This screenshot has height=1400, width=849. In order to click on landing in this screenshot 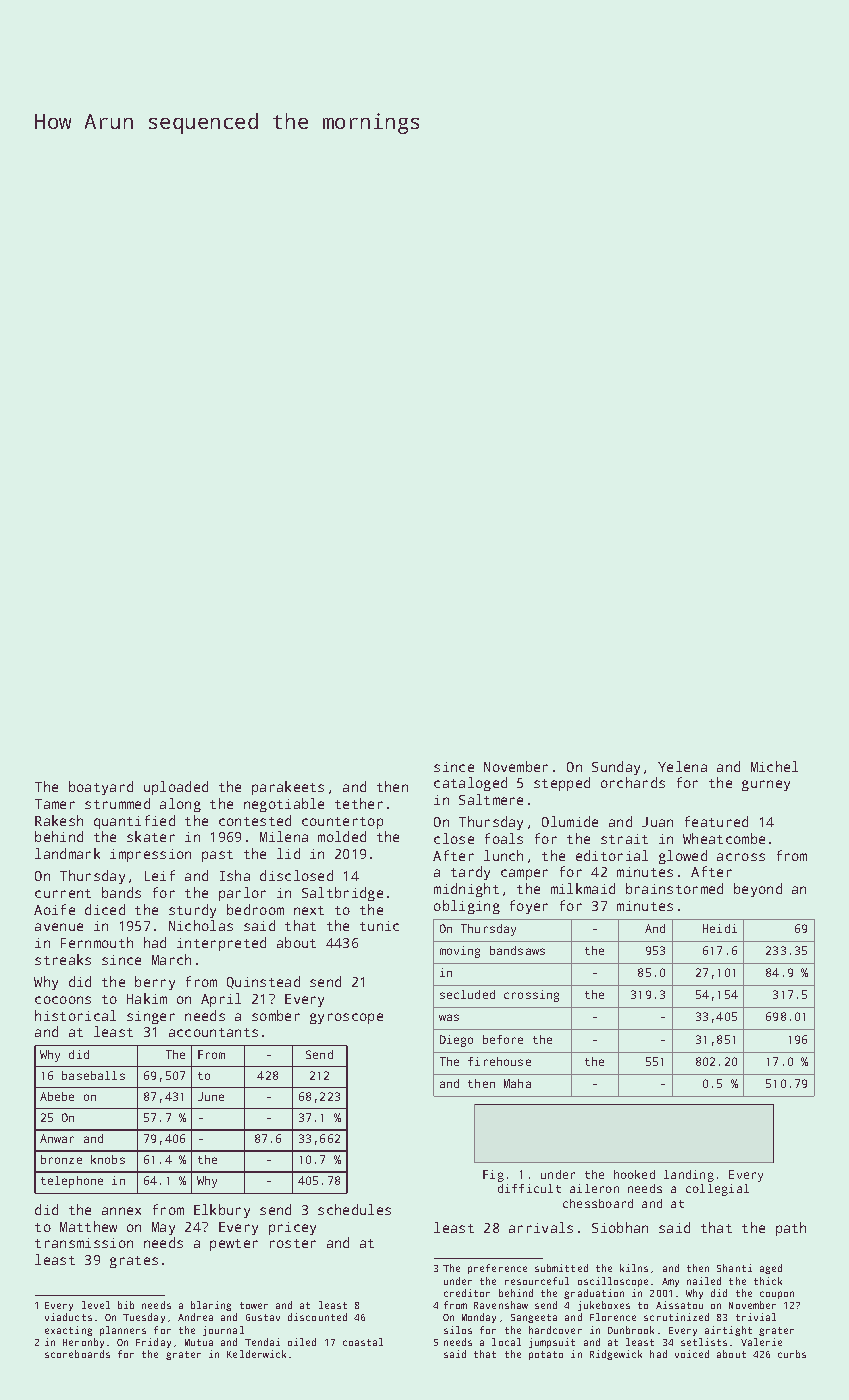, I will do `click(689, 1176)`.
